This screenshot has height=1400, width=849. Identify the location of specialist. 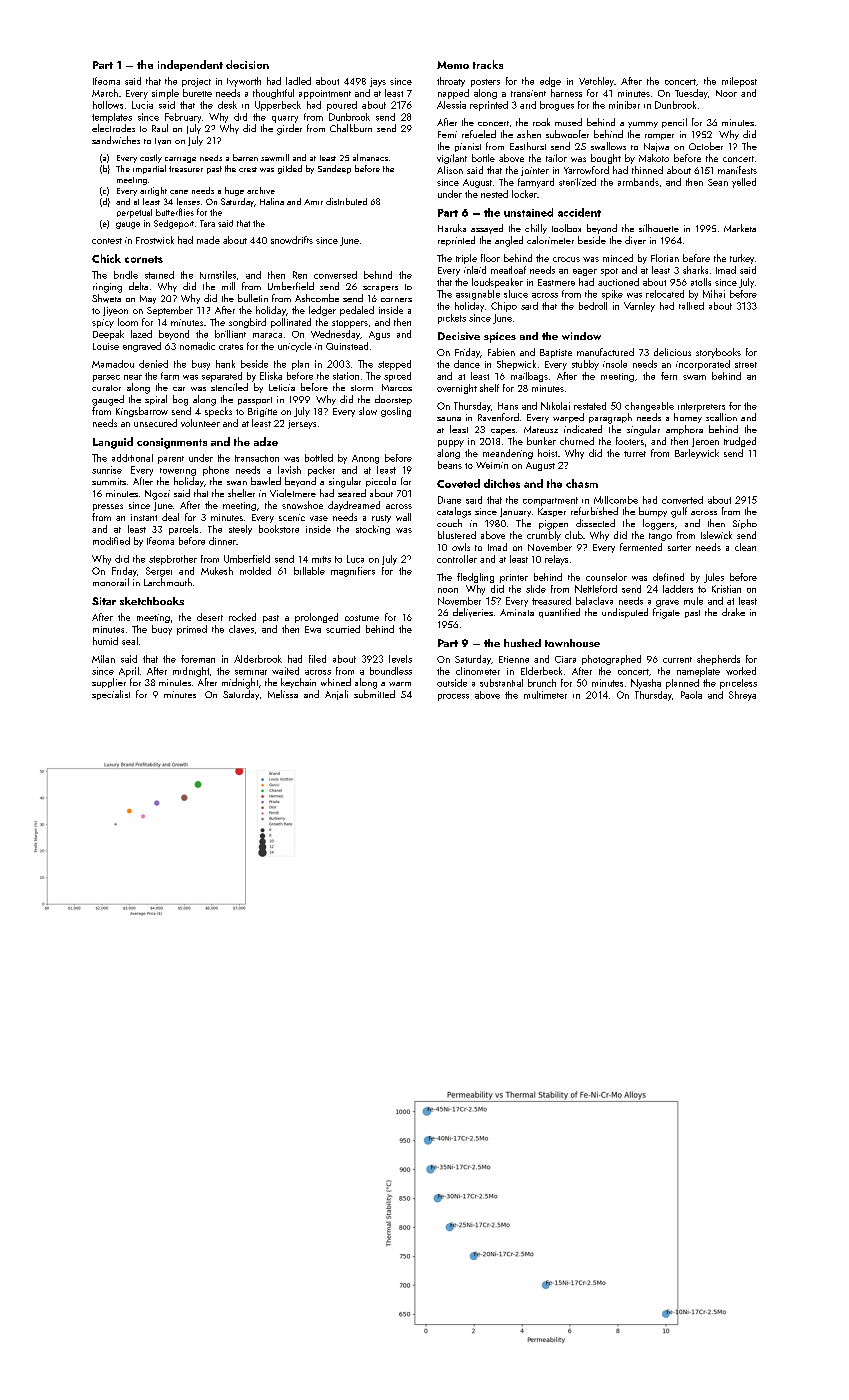
(111, 695).
